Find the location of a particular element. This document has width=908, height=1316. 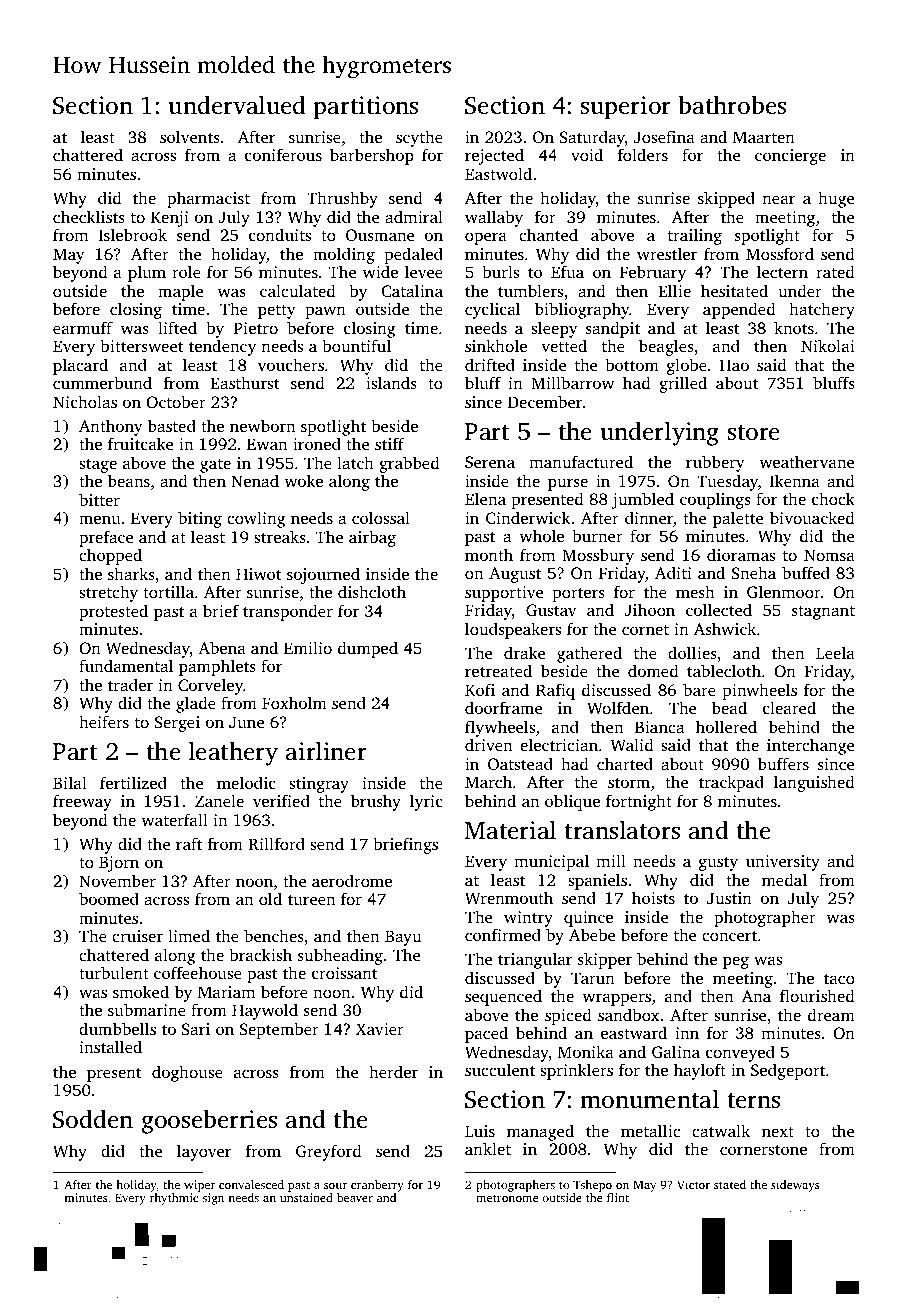

Bjorn is located at coordinates (119, 864).
